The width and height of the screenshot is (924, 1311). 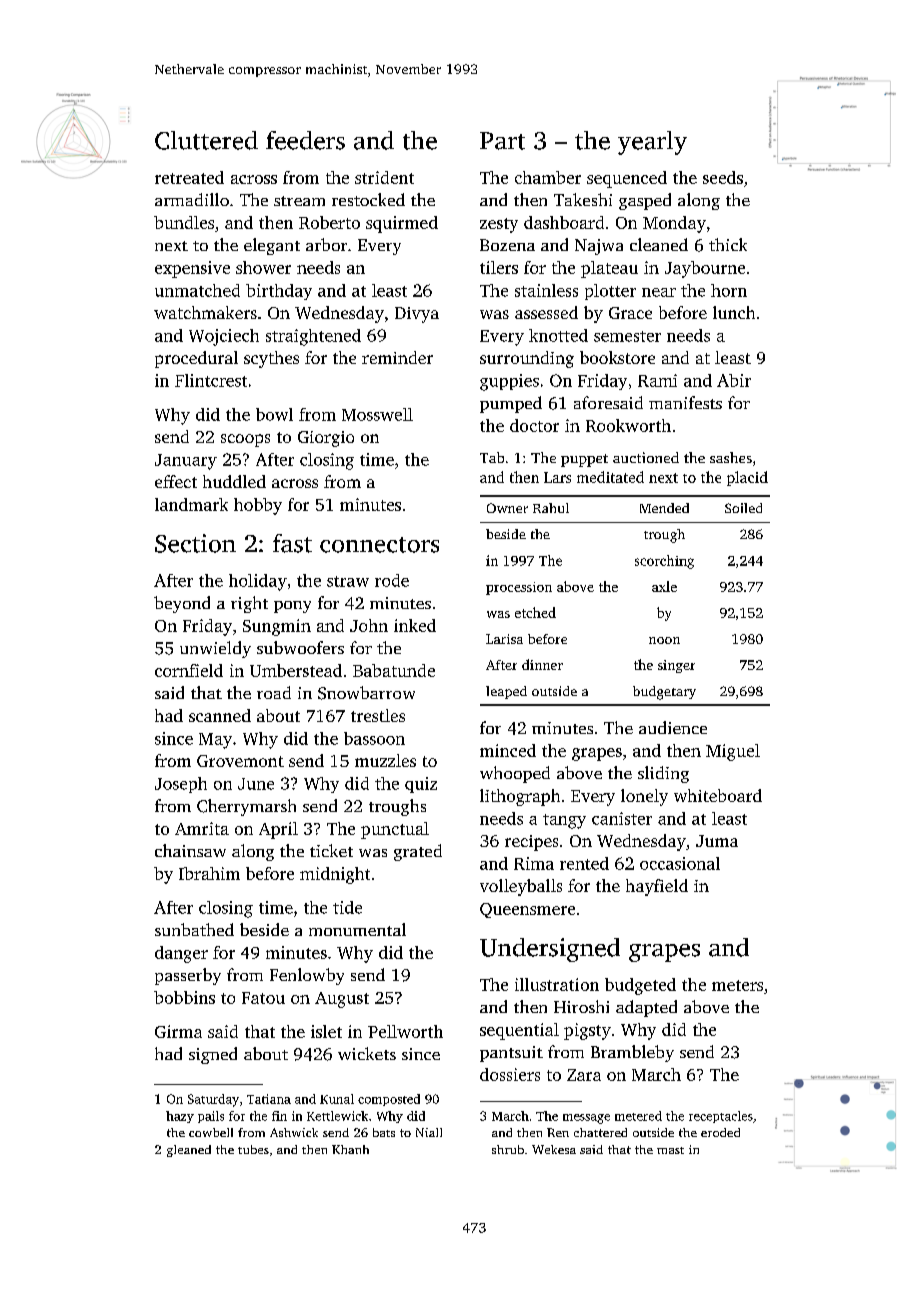 I want to click on semester, so click(x=627, y=336).
